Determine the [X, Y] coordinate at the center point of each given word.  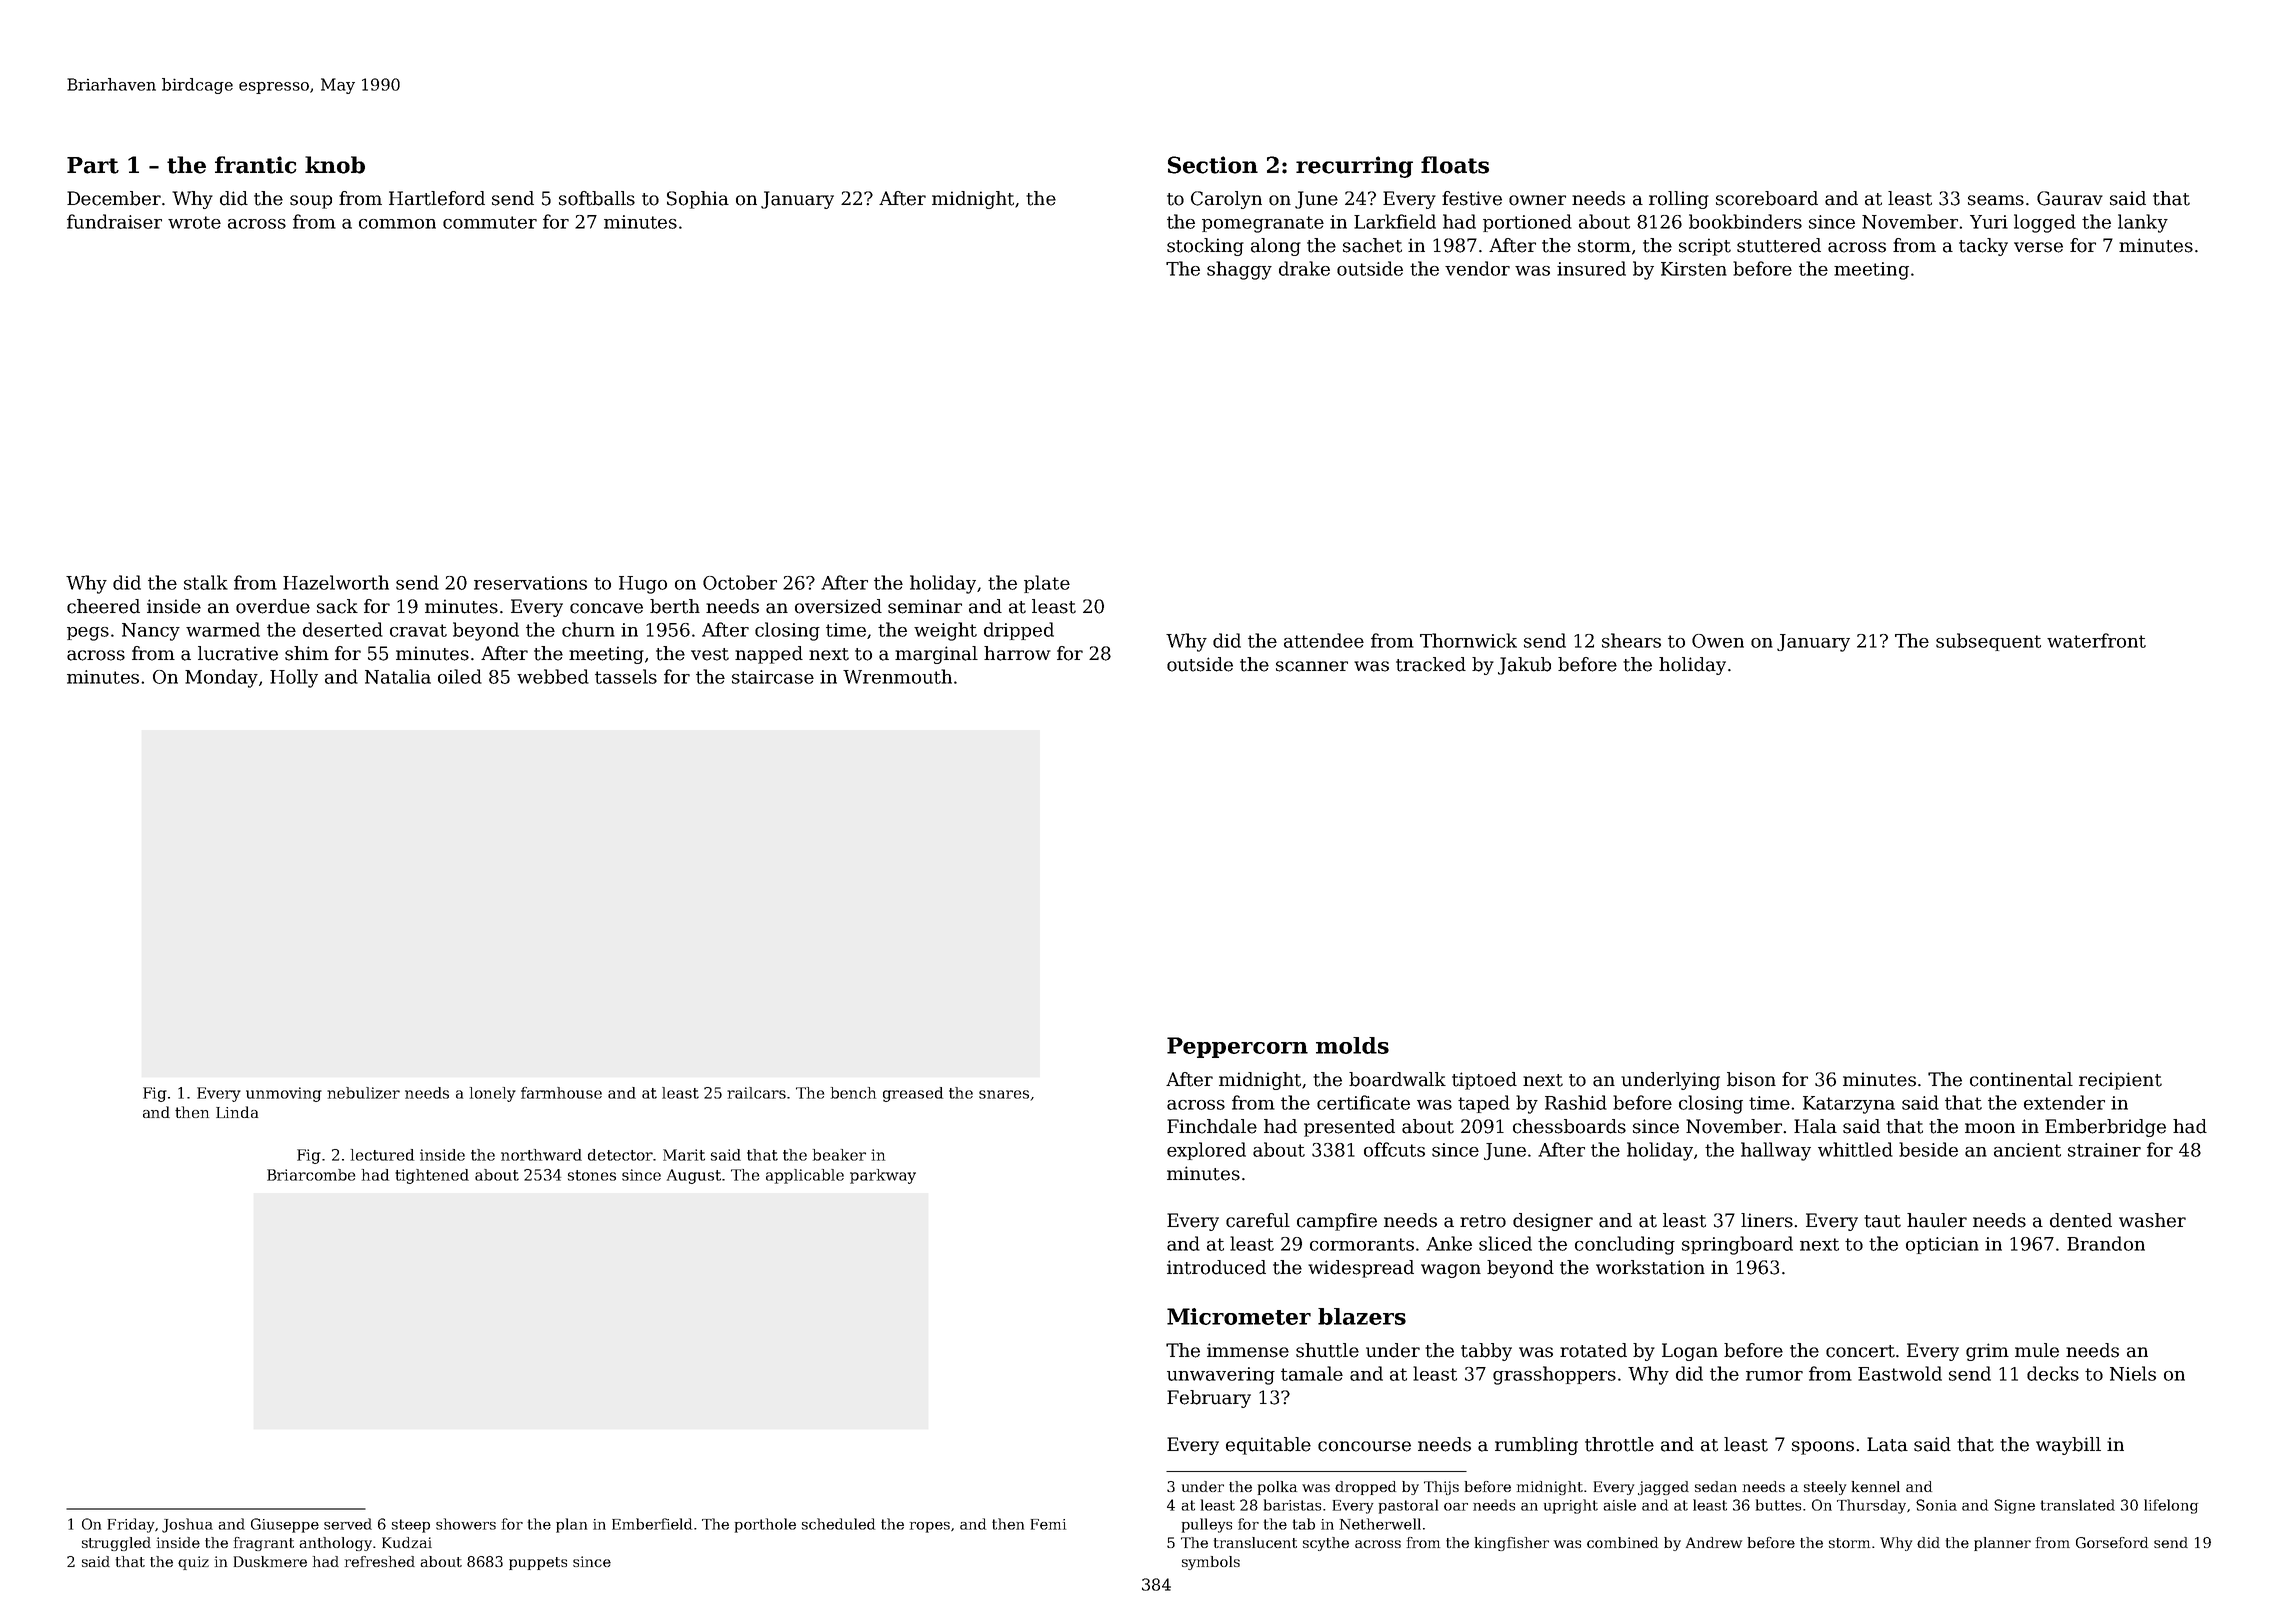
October [740, 582]
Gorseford [2112, 1542]
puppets [538, 1563]
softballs [597, 198]
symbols [1211, 1563]
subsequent [1988, 642]
